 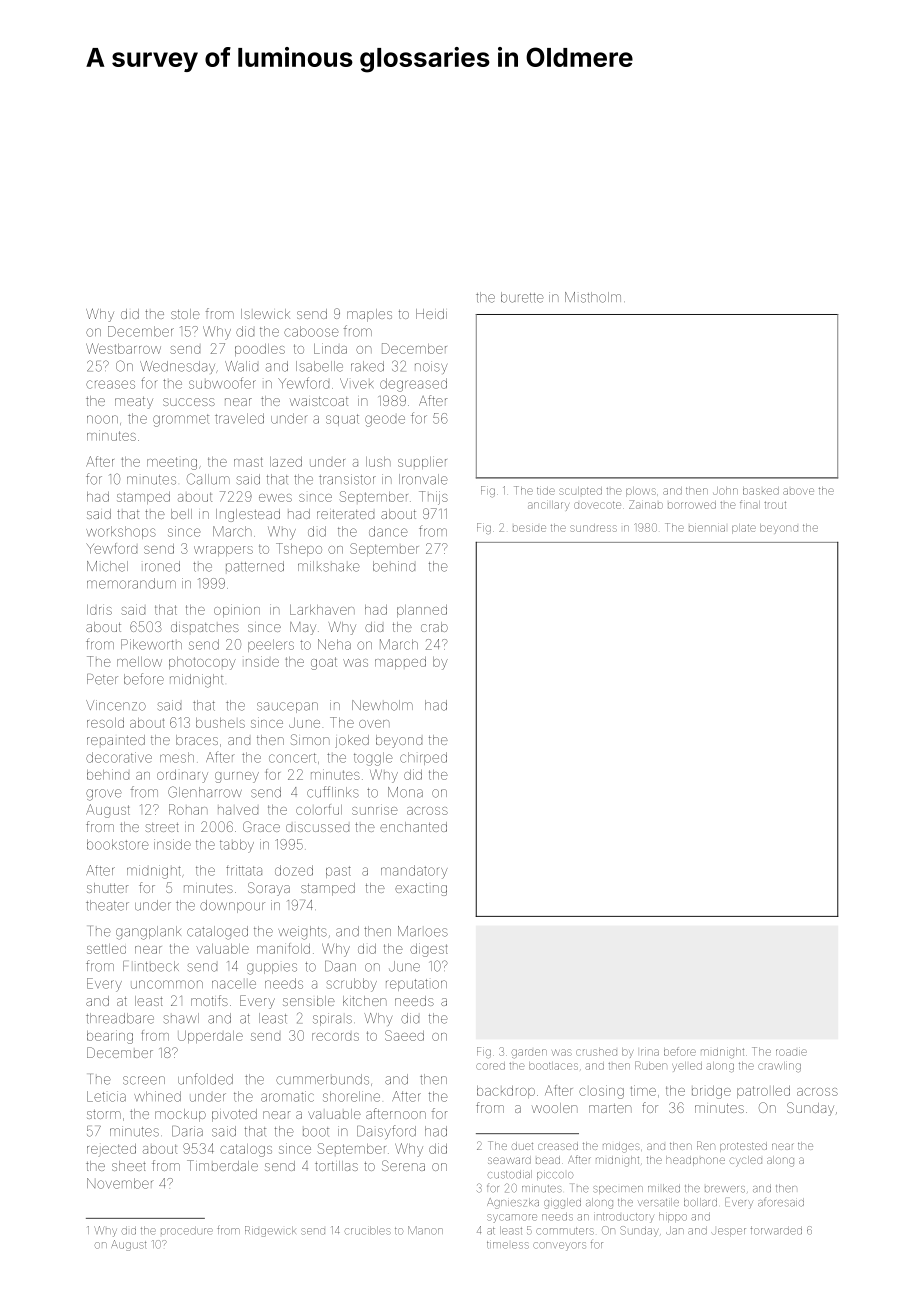 I want to click on caboose, so click(x=311, y=331).
